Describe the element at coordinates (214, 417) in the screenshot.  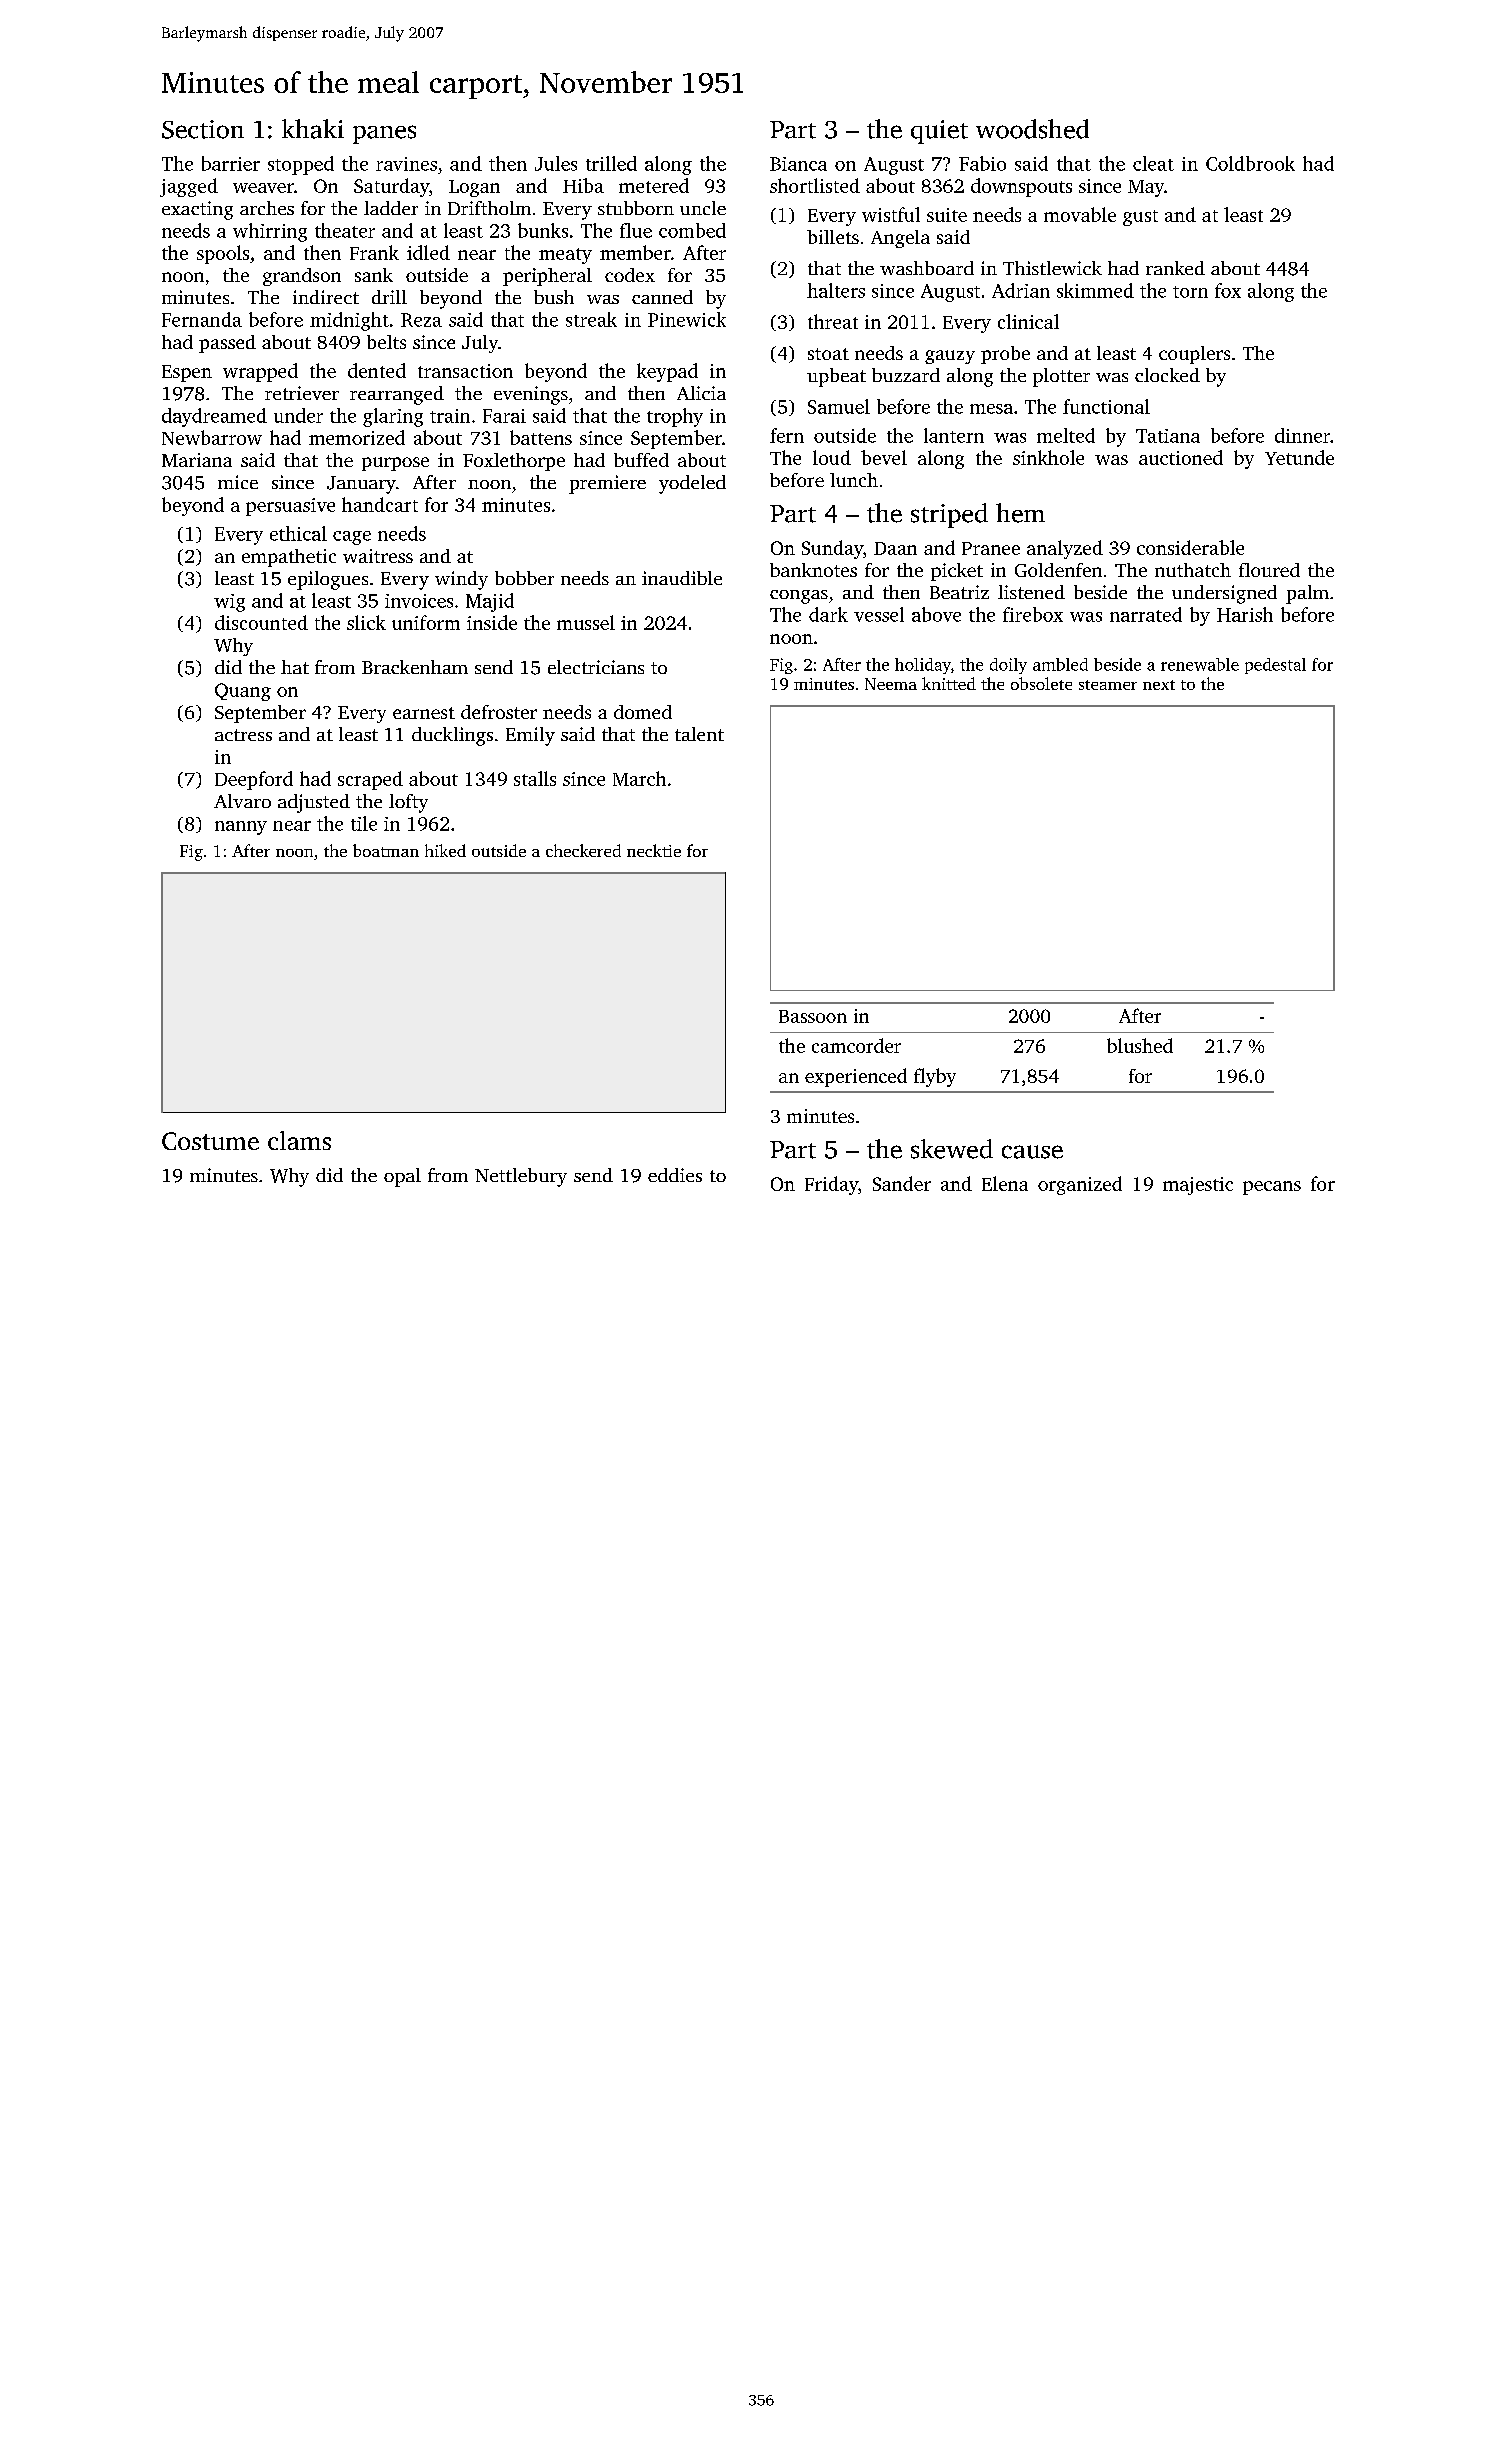
I see `daydreamed` at that location.
